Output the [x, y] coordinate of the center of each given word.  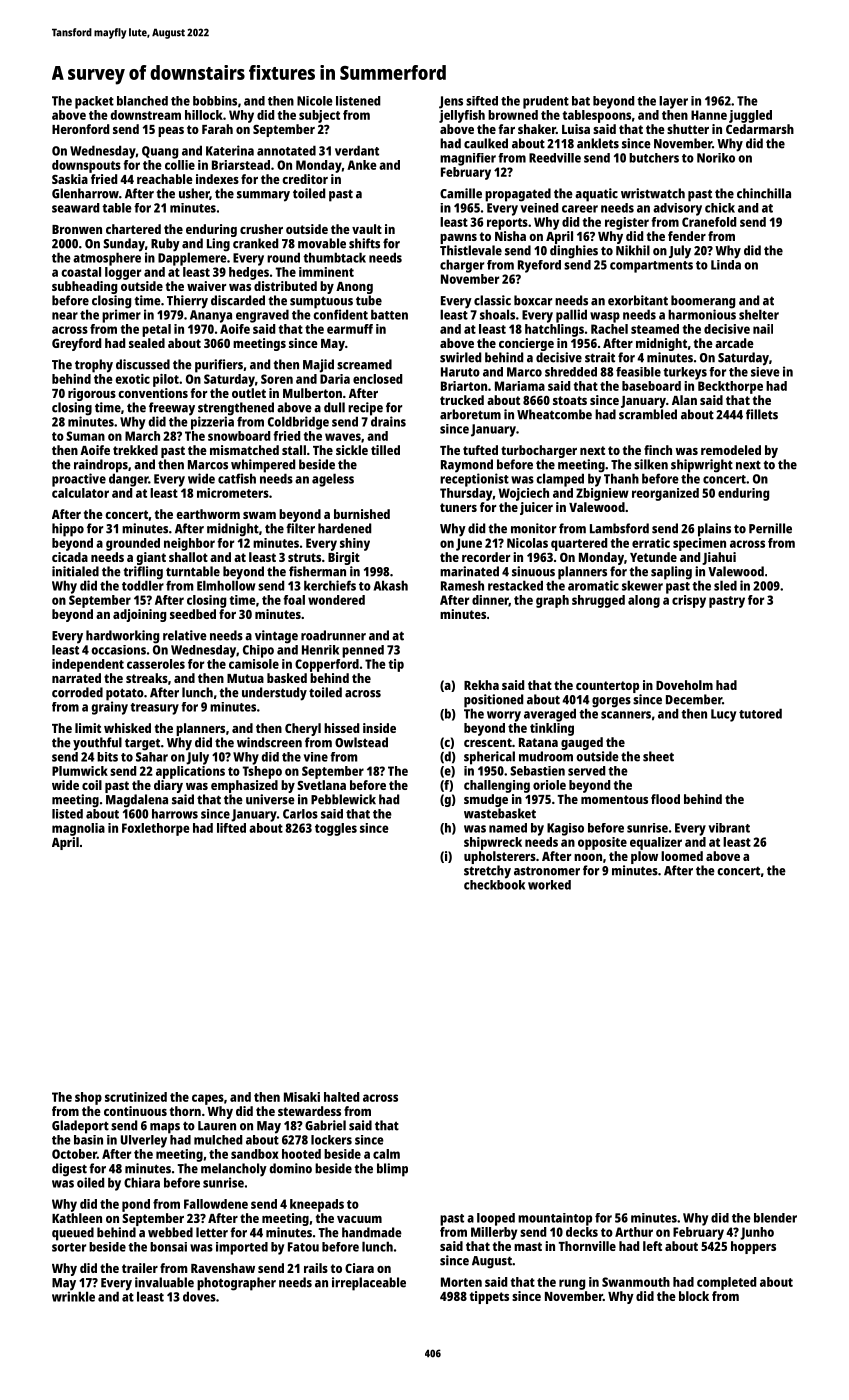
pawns [458, 239]
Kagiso [565, 829]
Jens [451, 102]
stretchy [487, 872]
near [65, 316]
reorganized [665, 494]
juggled [750, 116]
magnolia [78, 829]
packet [94, 102]
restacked [515, 585]
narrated [76, 678]
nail [763, 329]
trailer [140, 1268]
